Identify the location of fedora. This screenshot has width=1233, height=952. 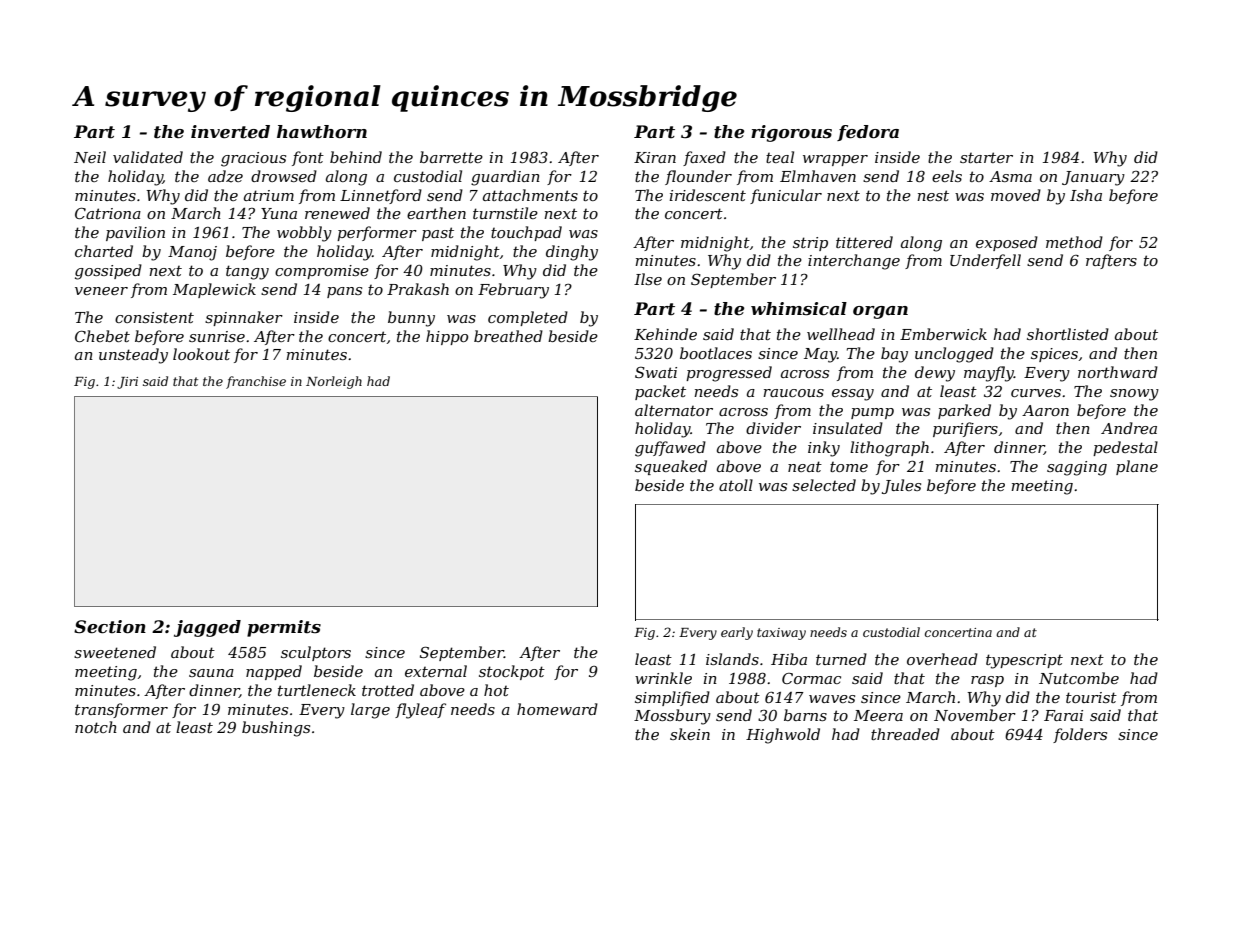
(868, 133).
